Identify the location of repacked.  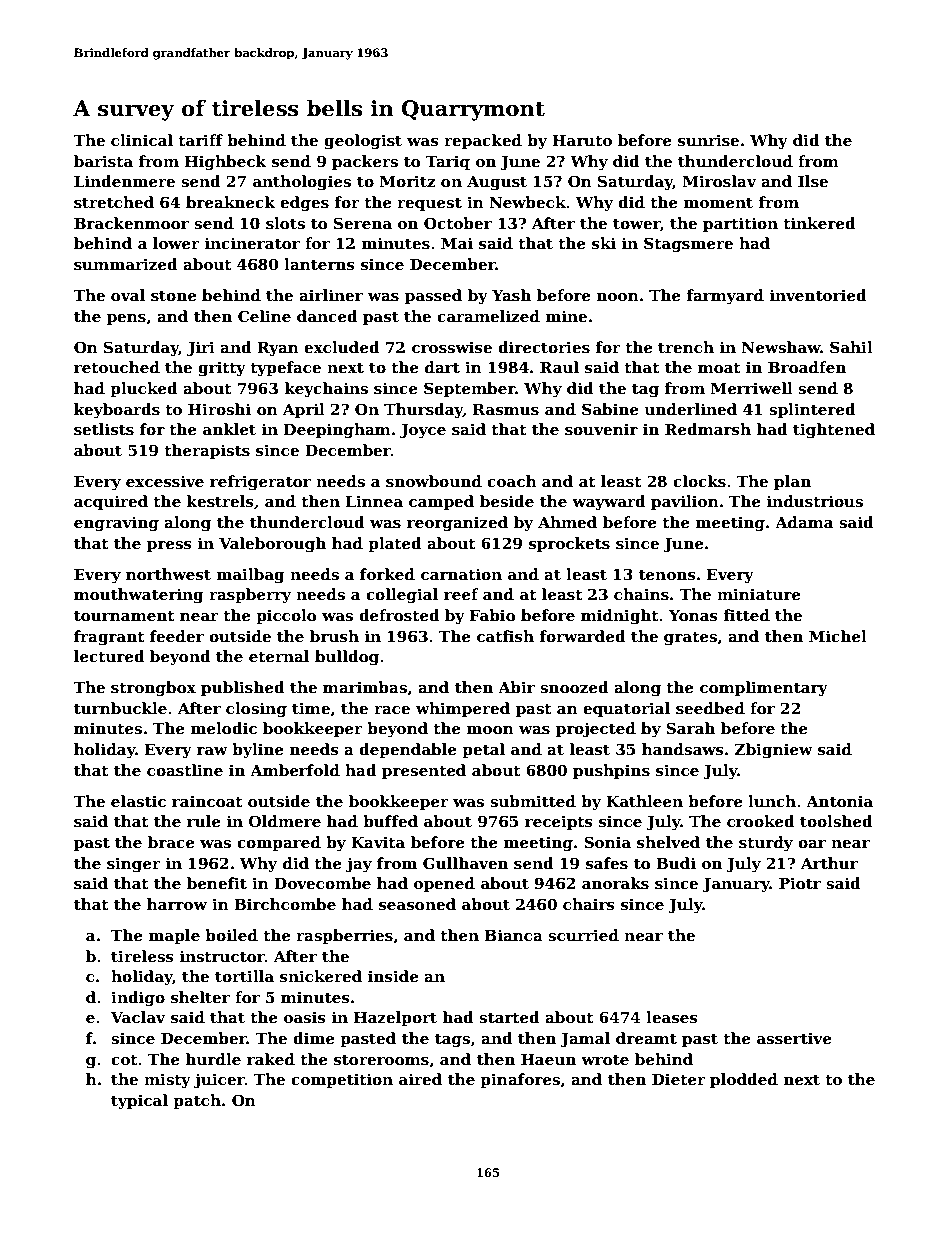
(483, 141).
